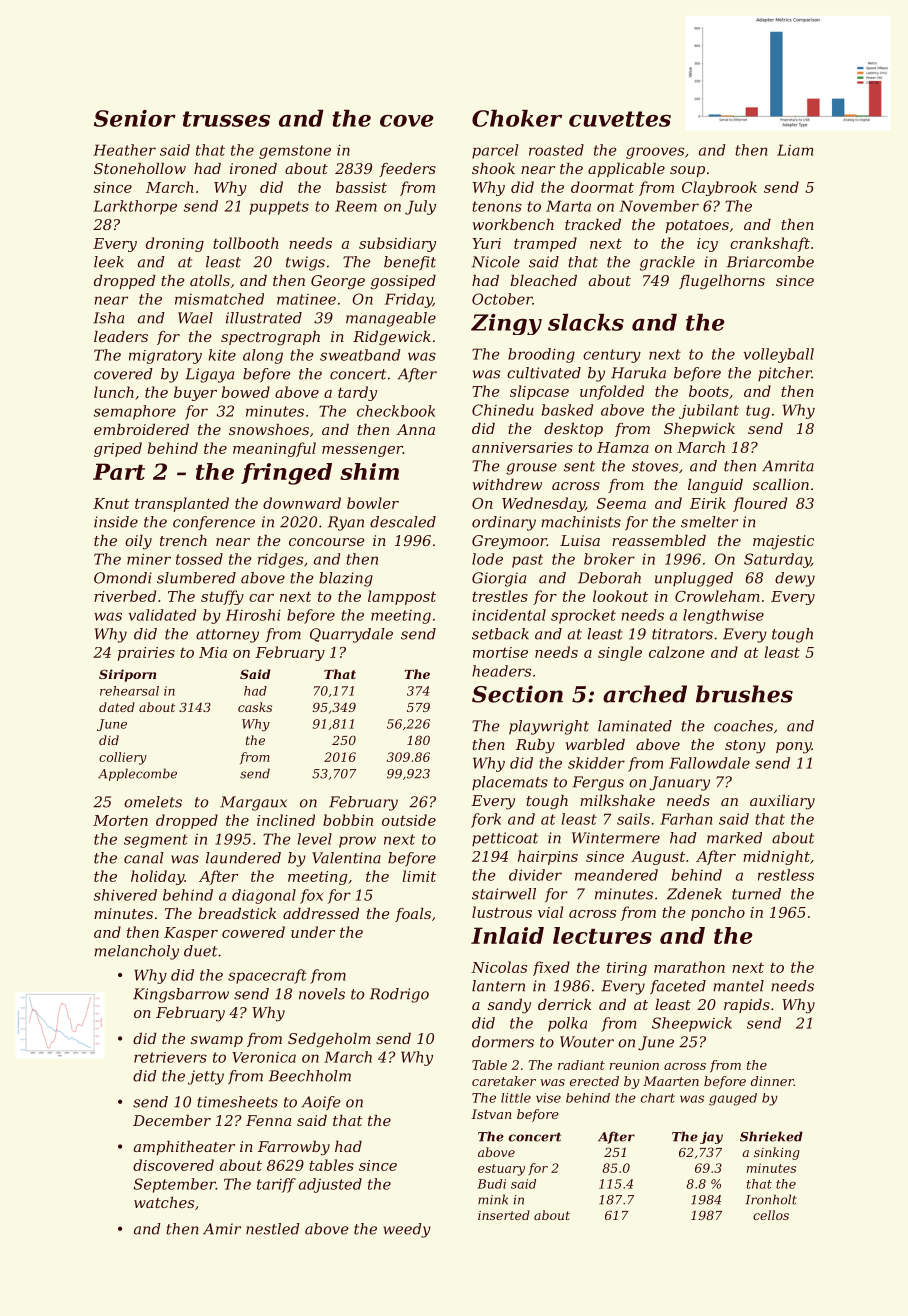 The height and width of the image is (1316, 908). Describe the element at coordinates (723, 616) in the image. I see `lengthwise` at that location.
